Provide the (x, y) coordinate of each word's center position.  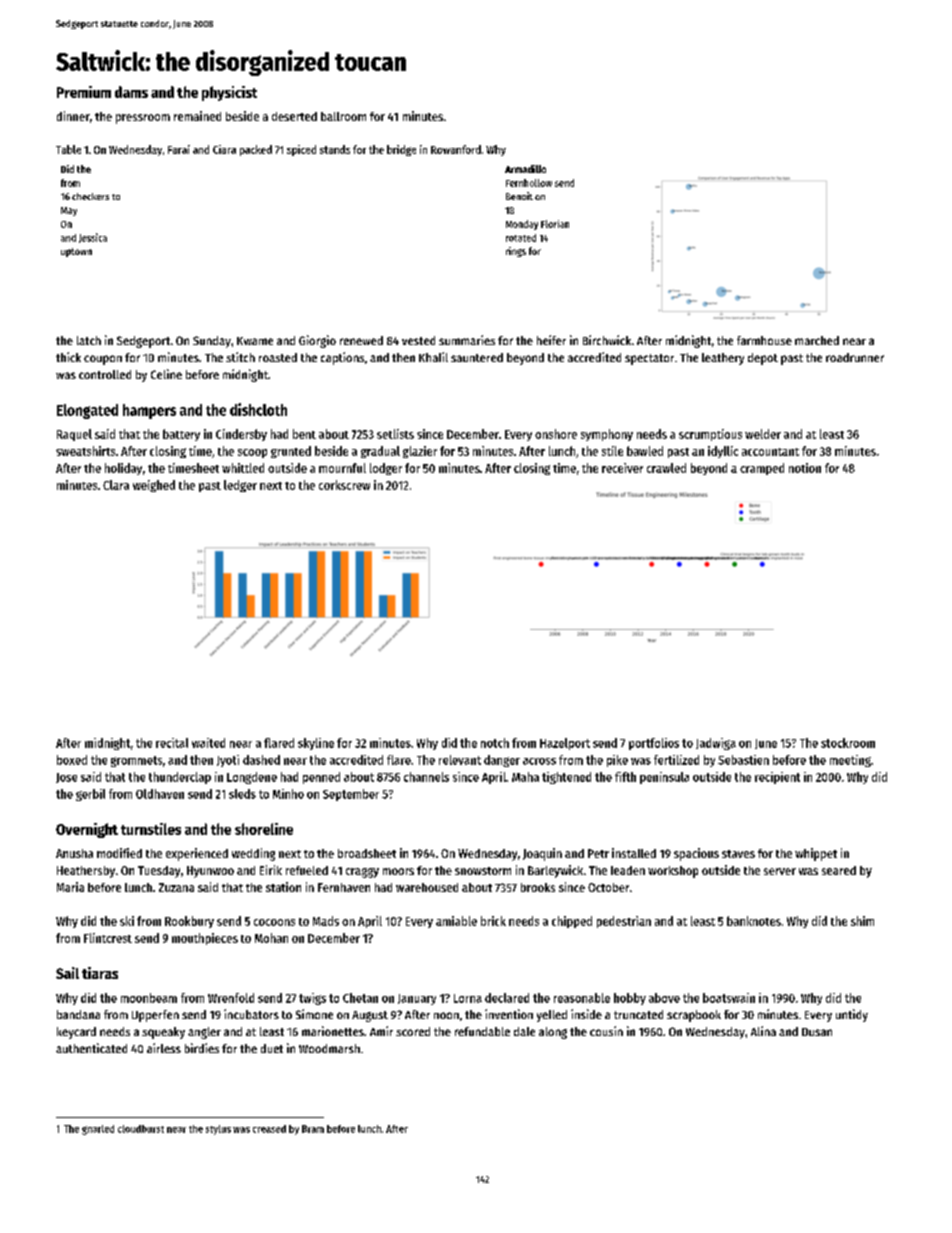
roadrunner (855, 357)
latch (89, 340)
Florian (555, 224)
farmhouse (764, 340)
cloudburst (141, 1129)
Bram (313, 1129)
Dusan (817, 1032)
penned (321, 778)
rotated (521, 238)
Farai (179, 149)
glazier (420, 452)
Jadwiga (716, 744)
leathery (723, 359)
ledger (240, 486)
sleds (242, 794)
